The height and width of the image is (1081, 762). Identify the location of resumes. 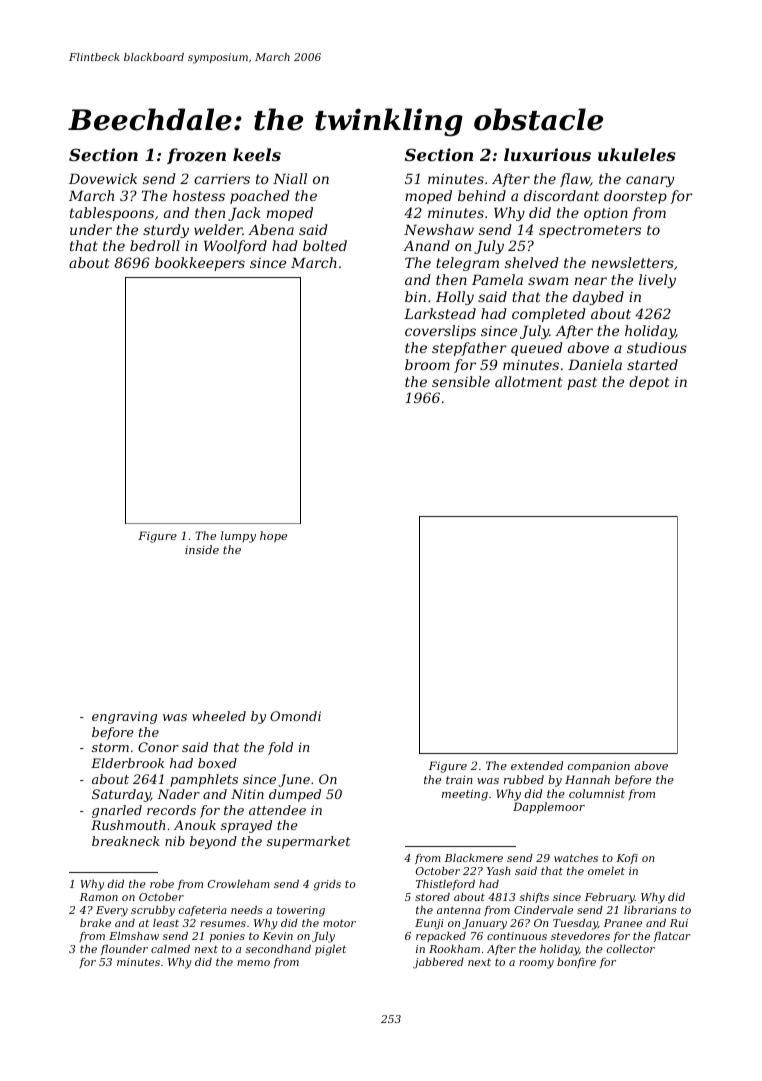
(223, 924).
